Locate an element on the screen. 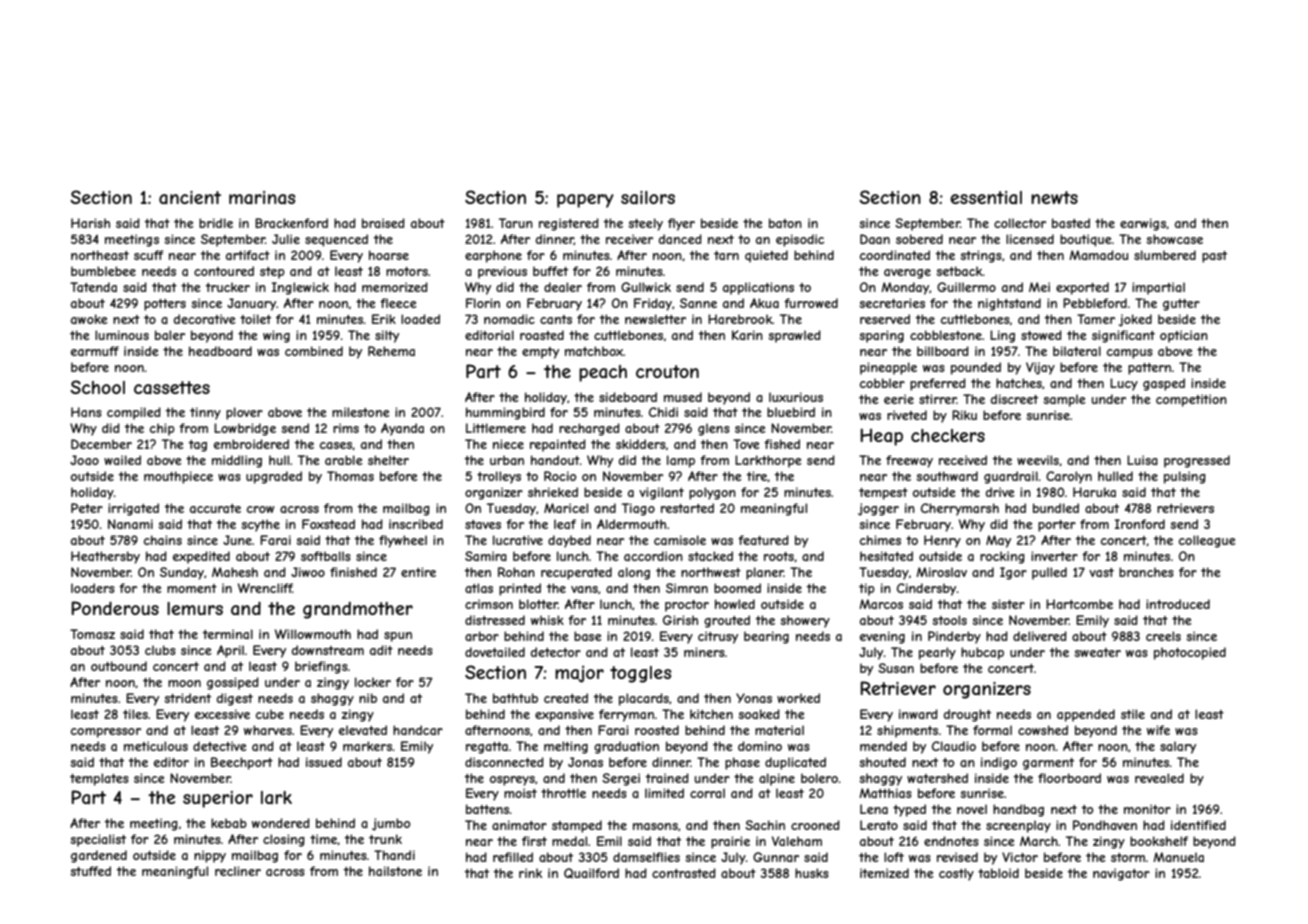 The image size is (1308, 924). strident is located at coordinates (187, 698).
